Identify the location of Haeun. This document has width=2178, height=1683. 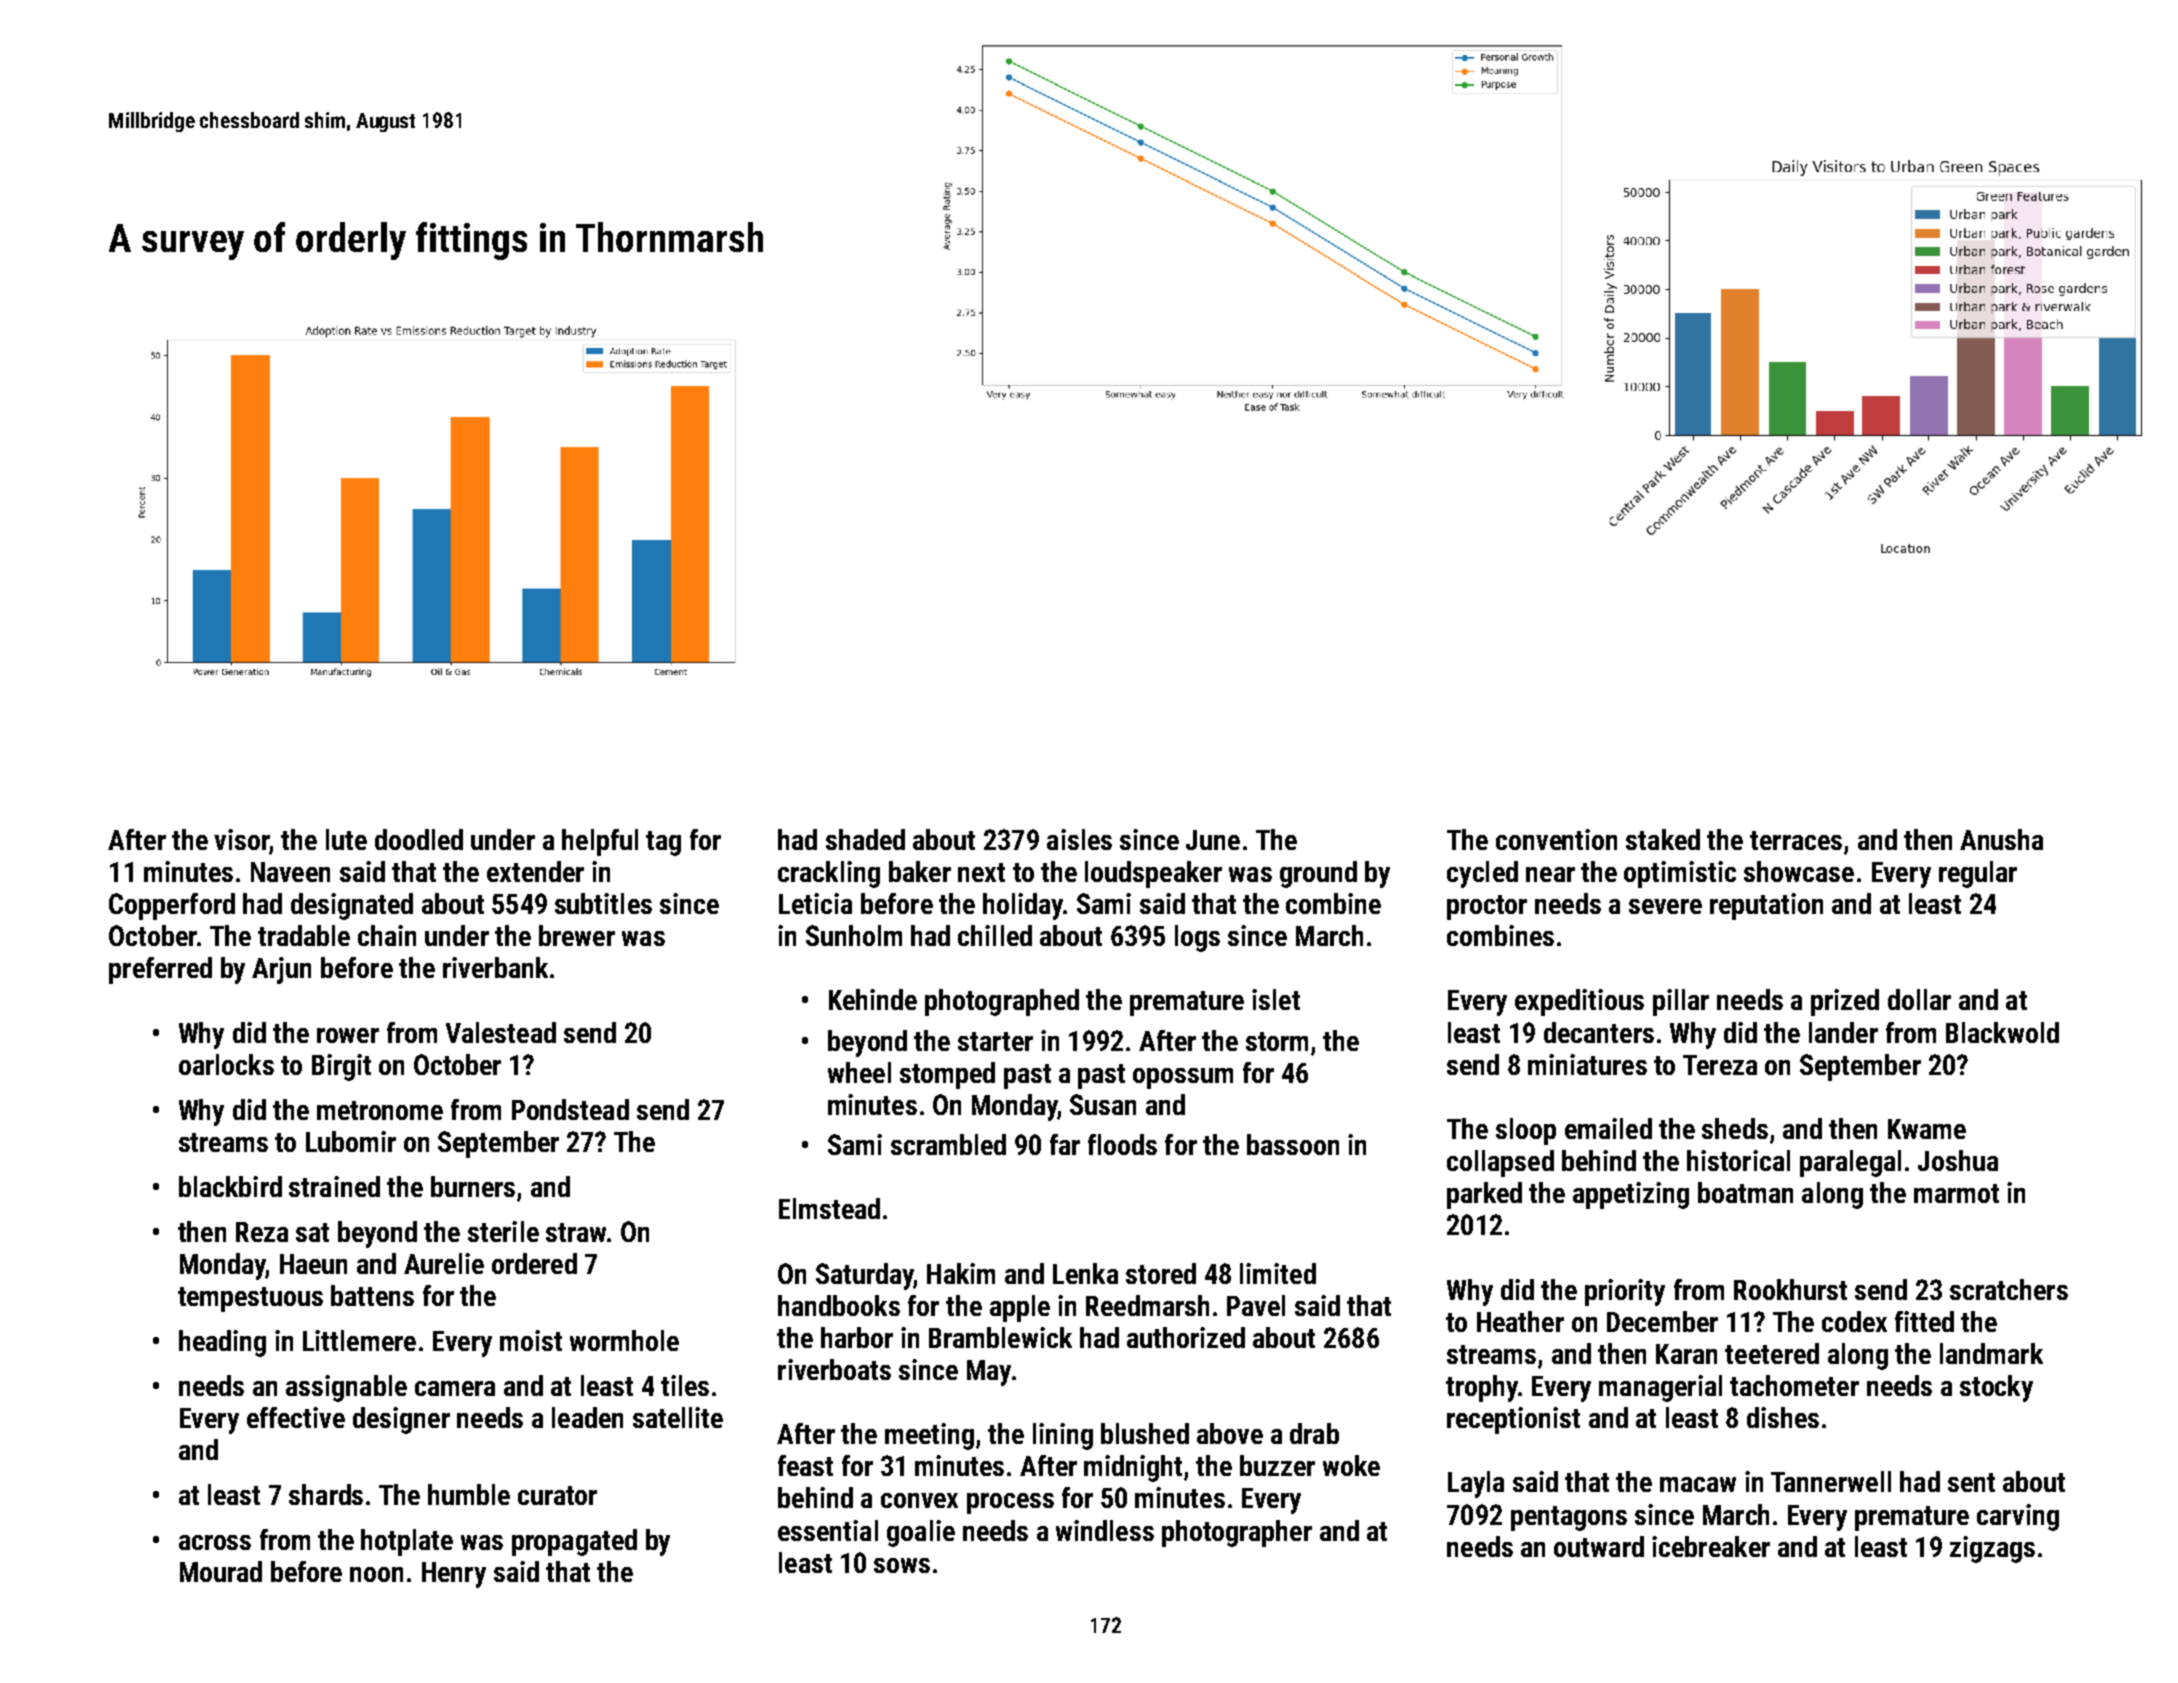
(313, 1264).
